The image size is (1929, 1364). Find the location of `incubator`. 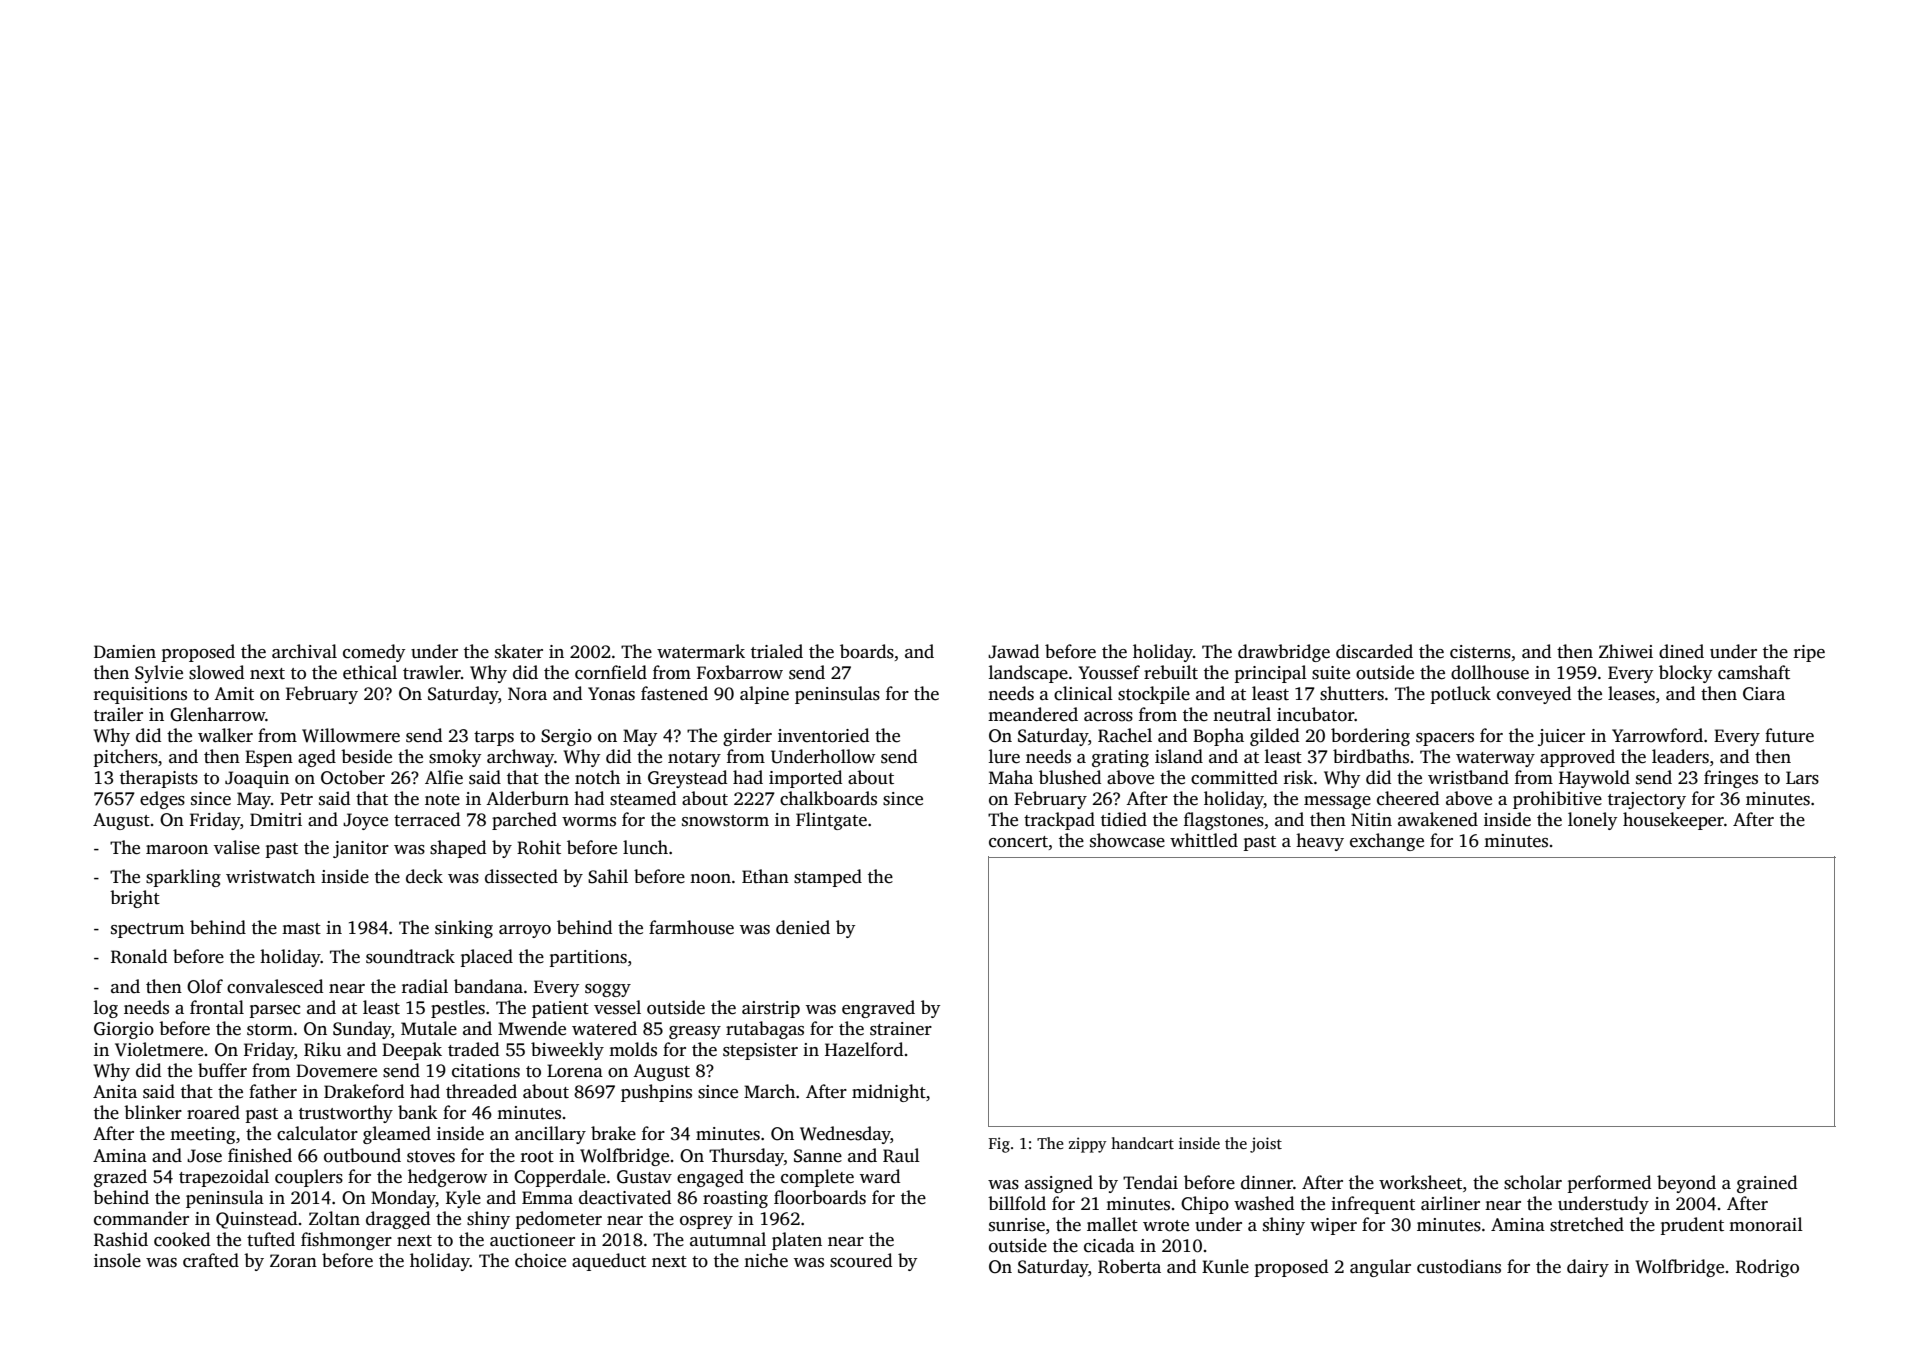

incubator is located at coordinates (1315, 714).
